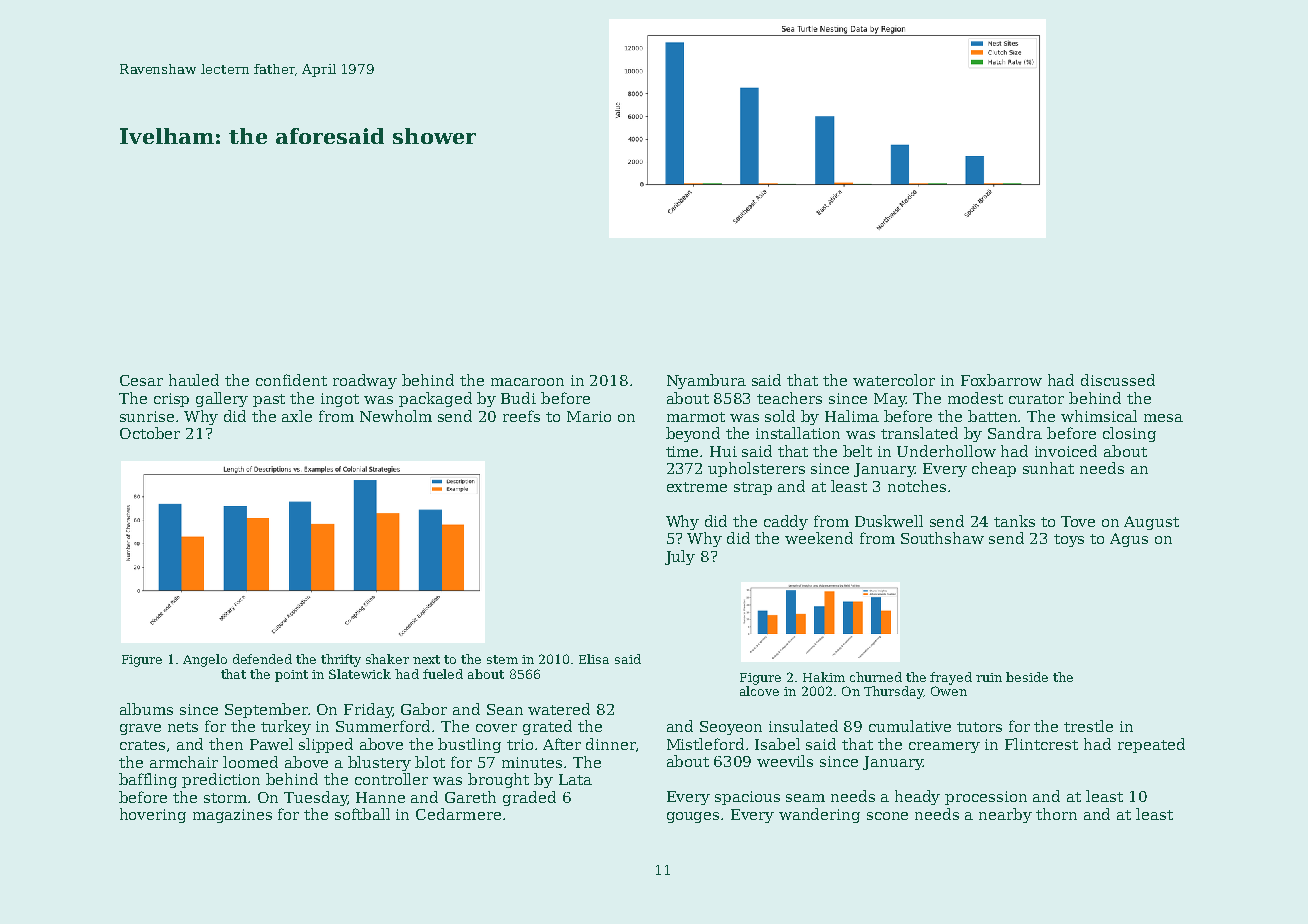 This image has width=1308, height=924. Describe the element at coordinates (458, 814) in the image. I see `Cedarmere` at that location.
